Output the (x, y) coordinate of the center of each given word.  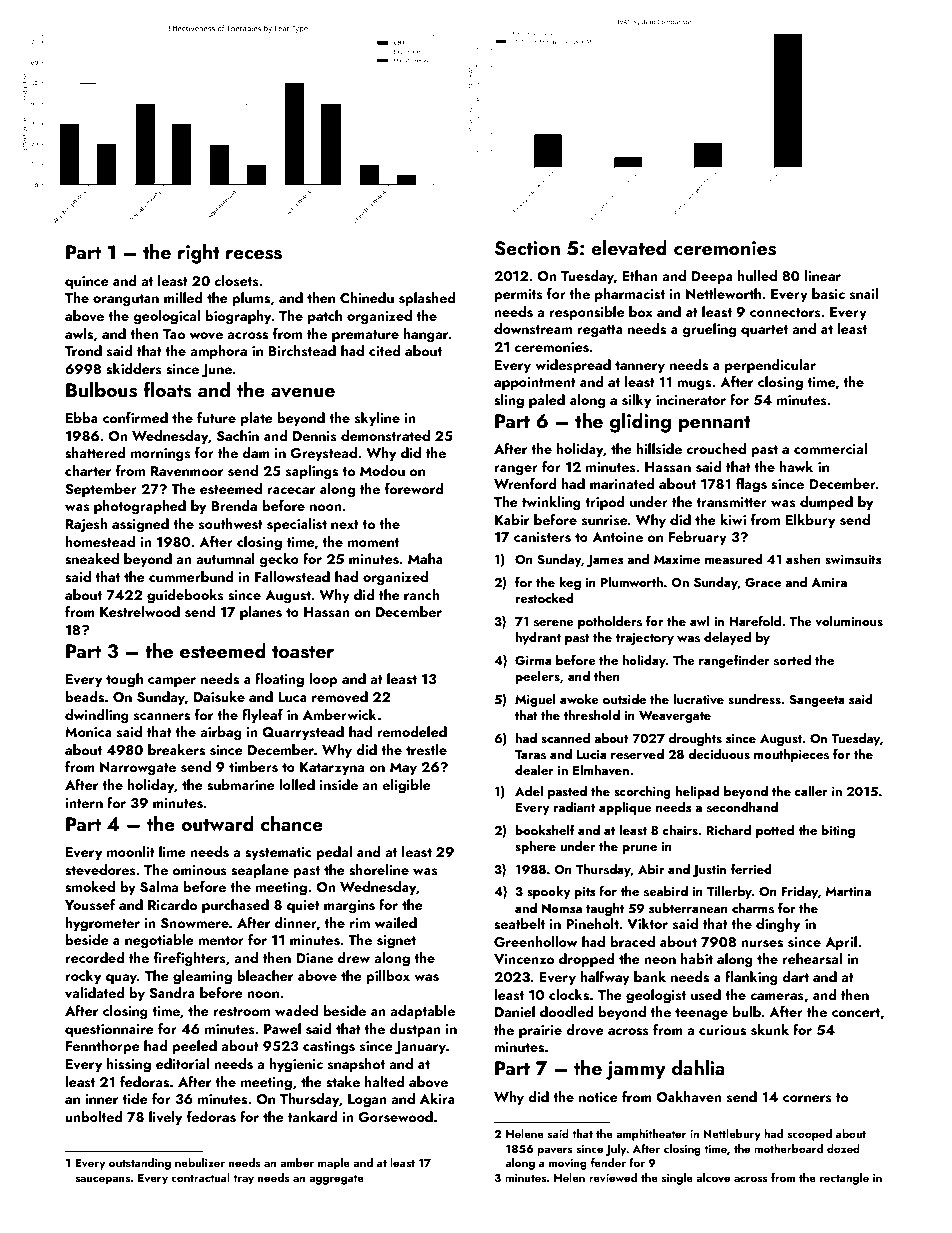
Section (527, 248)
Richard (729, 830)
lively (165, 1118)
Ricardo (172, 904)
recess (254, 255)
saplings (312, 472)
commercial (830, 448)
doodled (566, 1011)
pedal (334, 853)
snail (864, 294)
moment (373, 542)
